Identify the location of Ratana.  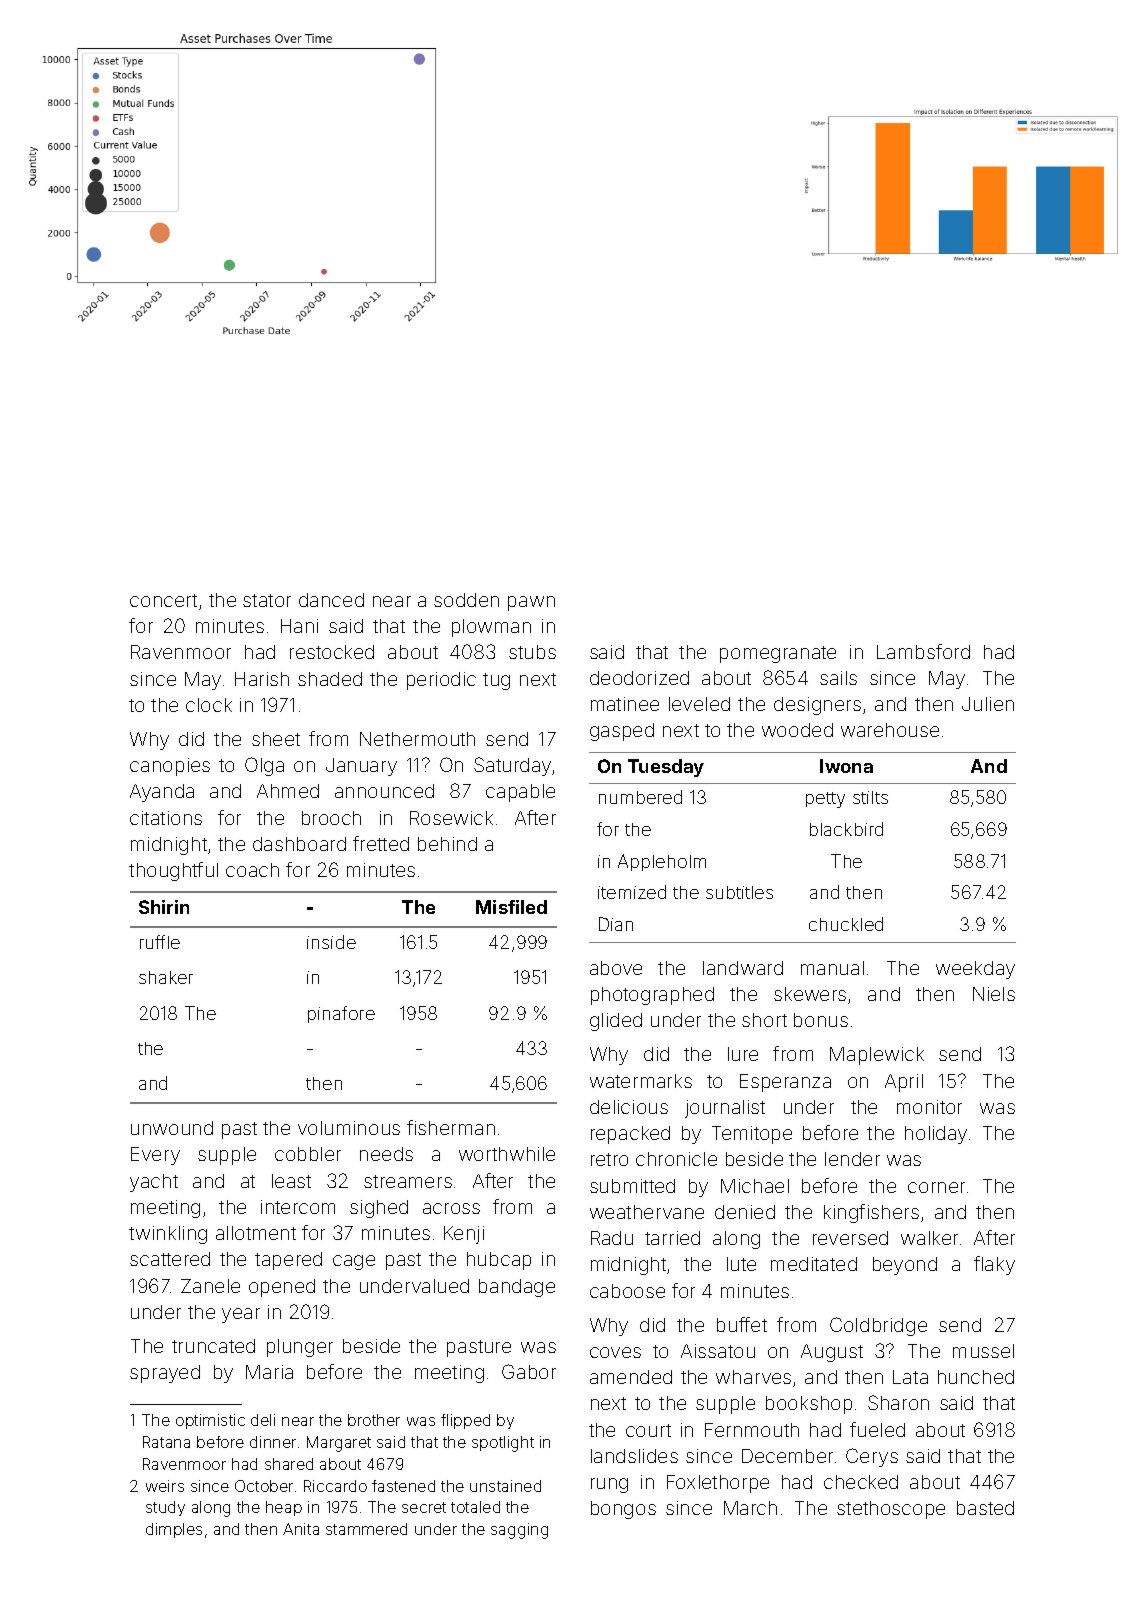
(166, 1442).
